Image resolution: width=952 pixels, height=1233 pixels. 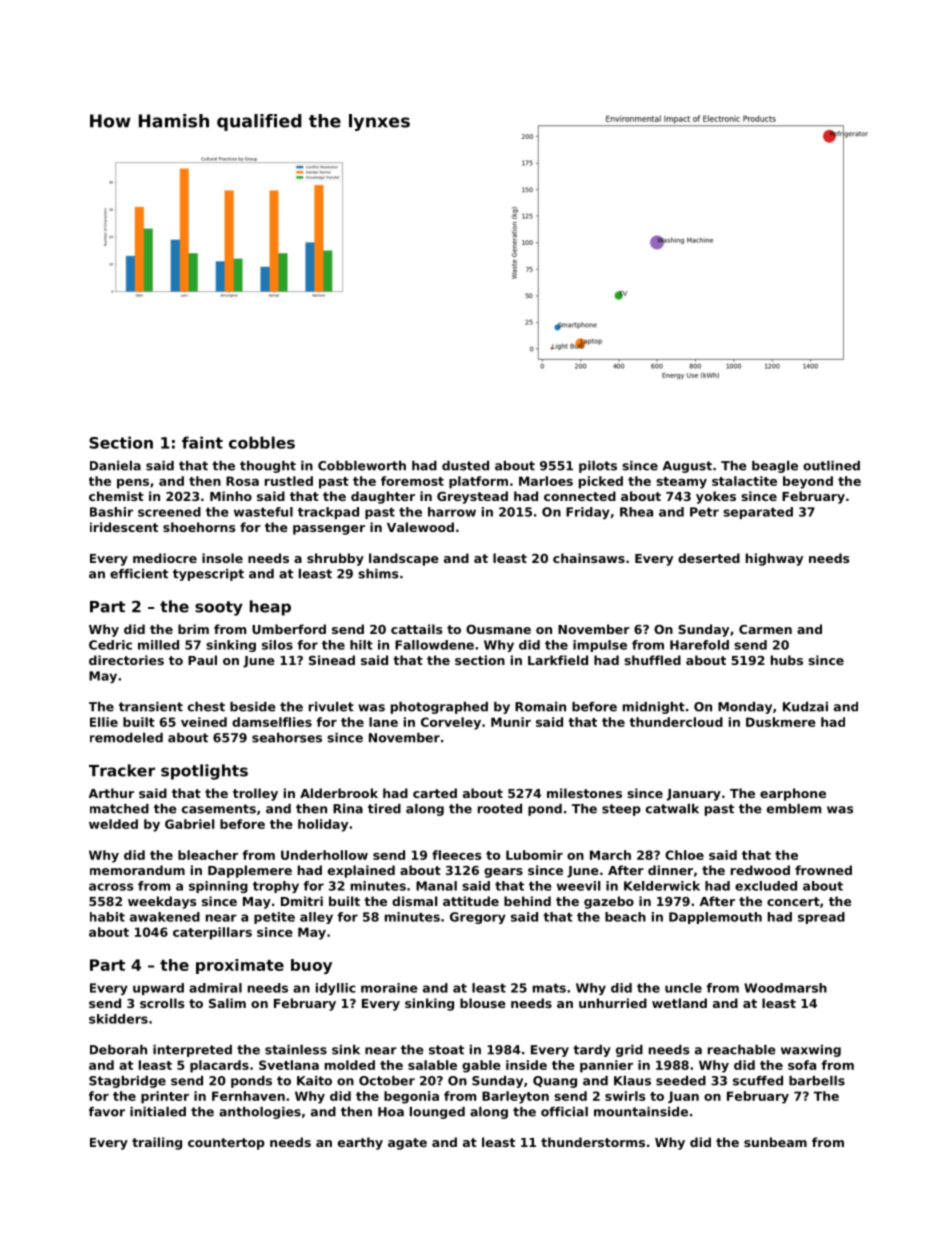 What do you see at coordinates (219, 809) in the document?
I see `casements` at bounding box center [219, 809].
